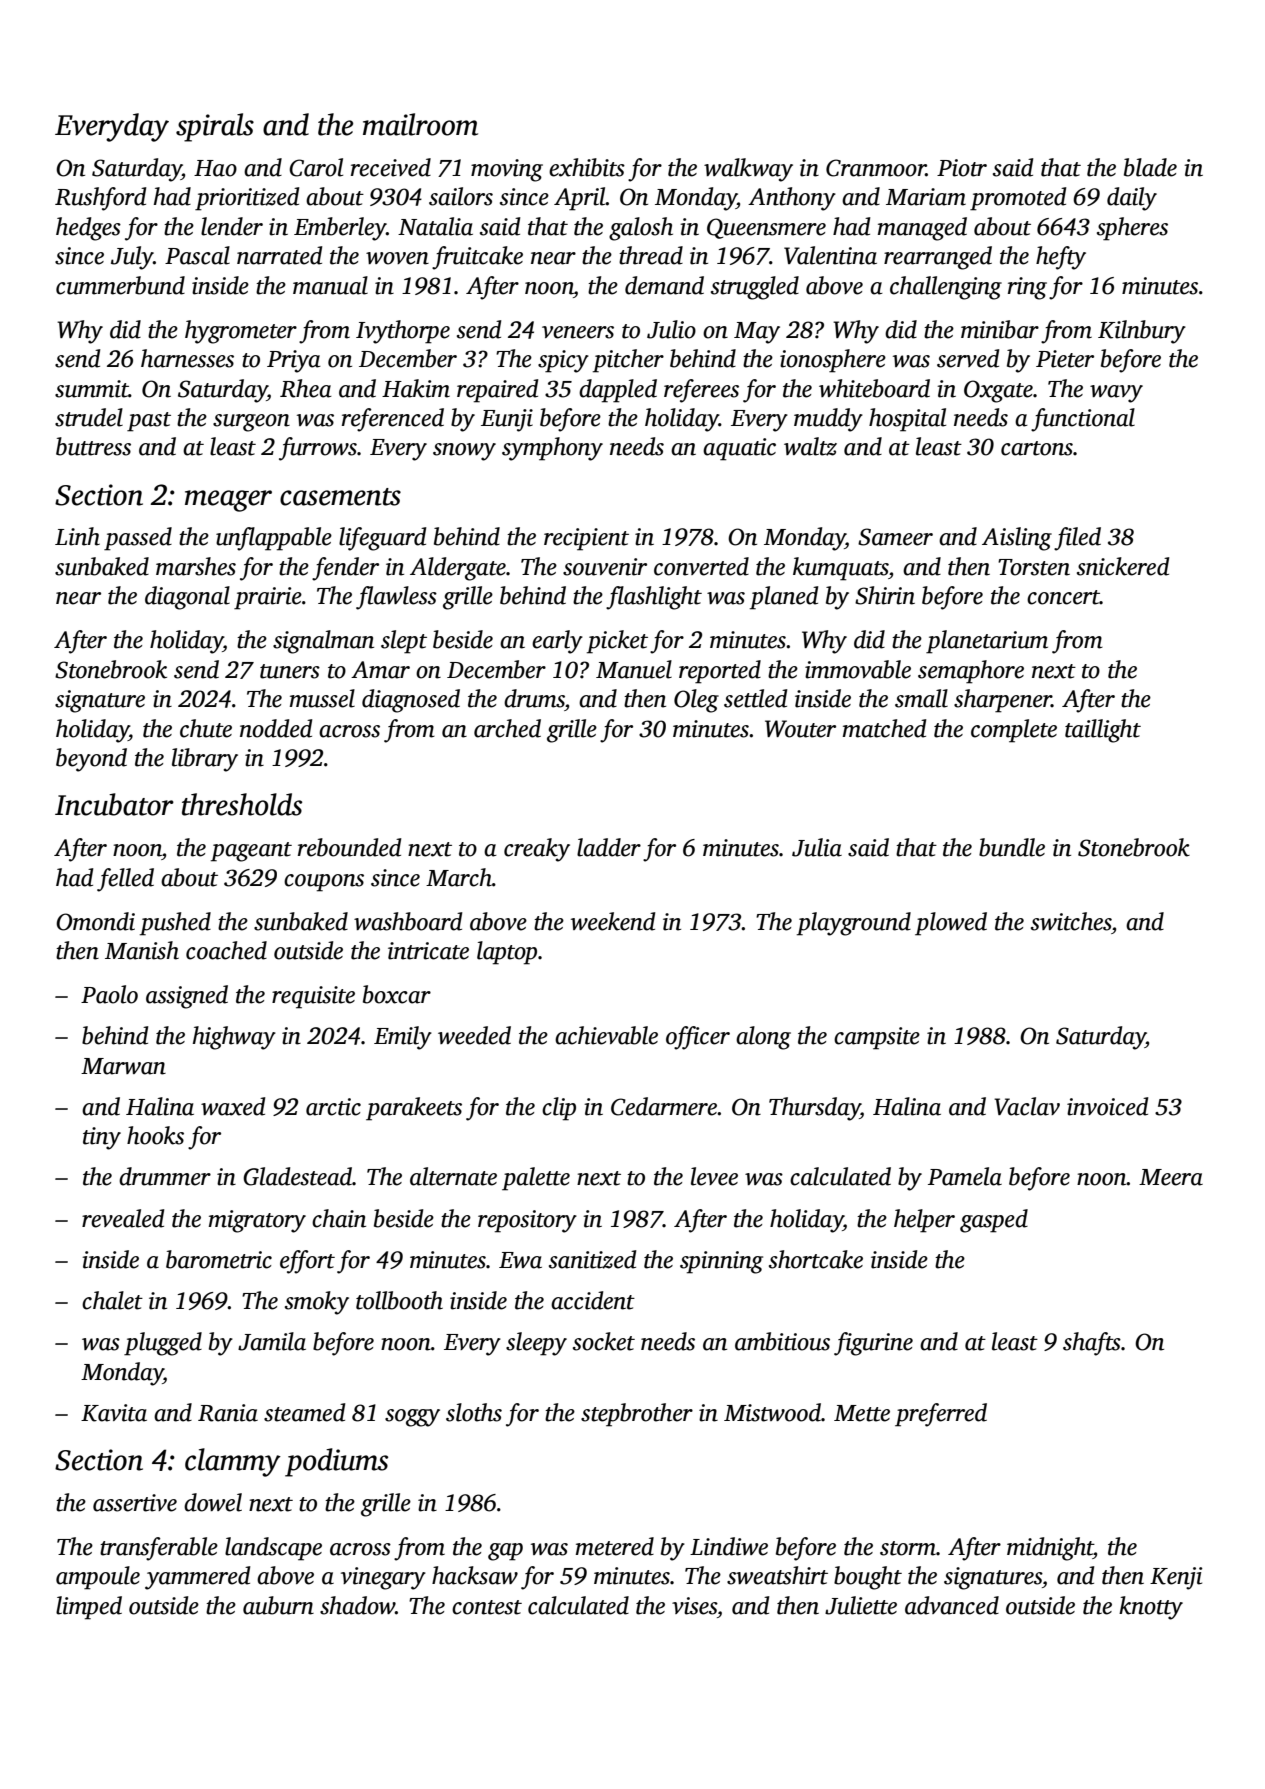 The image size is (1265, 1789). I want to click on vises, so click(694, 1606).
